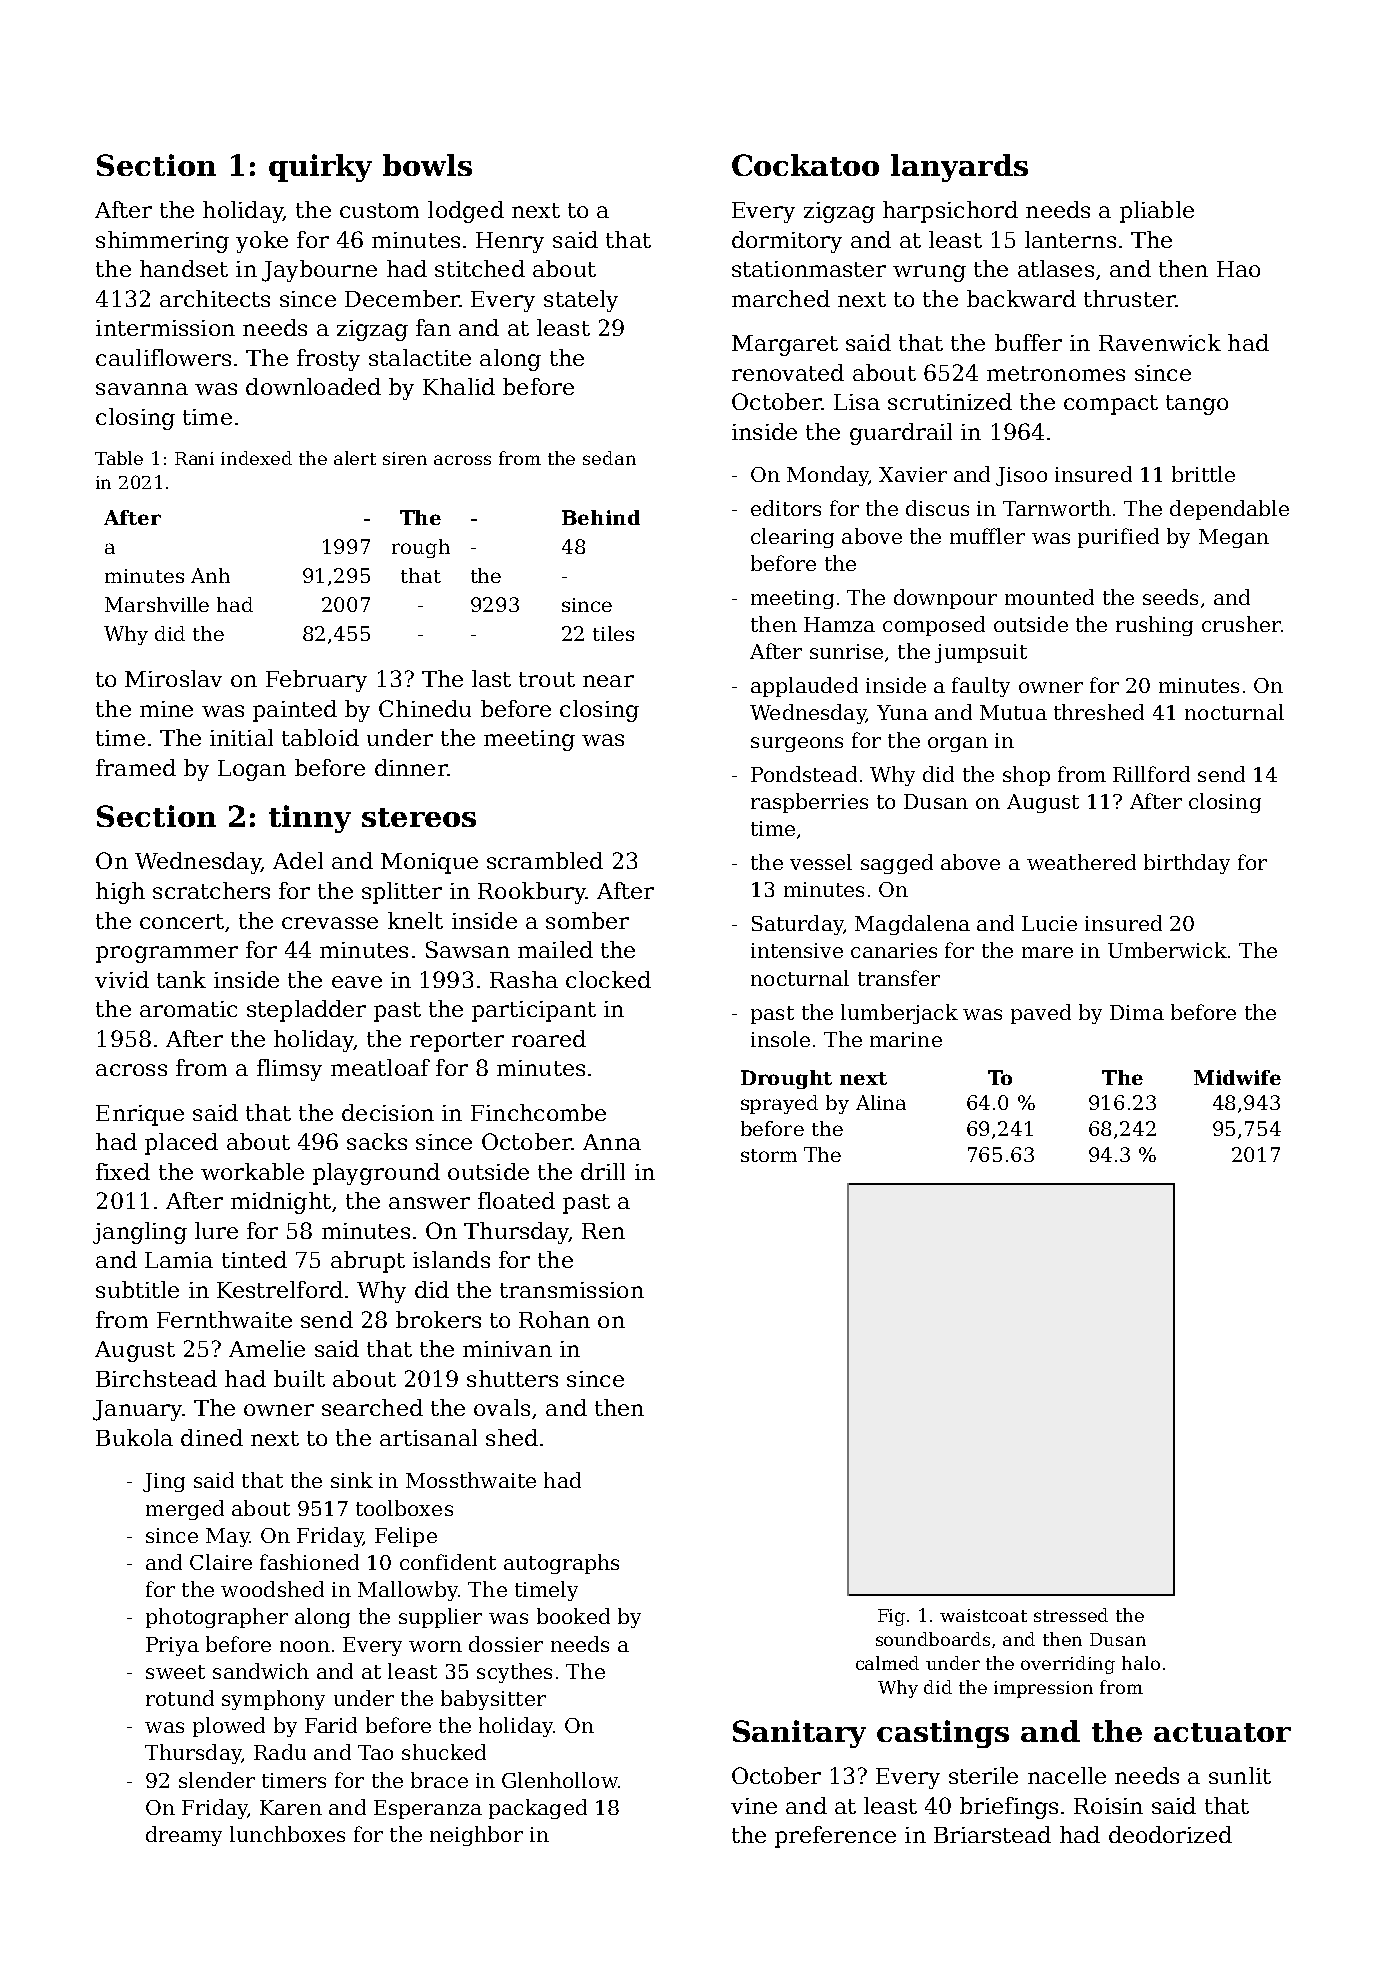 The image size is (1386, 1969). I want to click on Sanitary, so click(799, 1734).
